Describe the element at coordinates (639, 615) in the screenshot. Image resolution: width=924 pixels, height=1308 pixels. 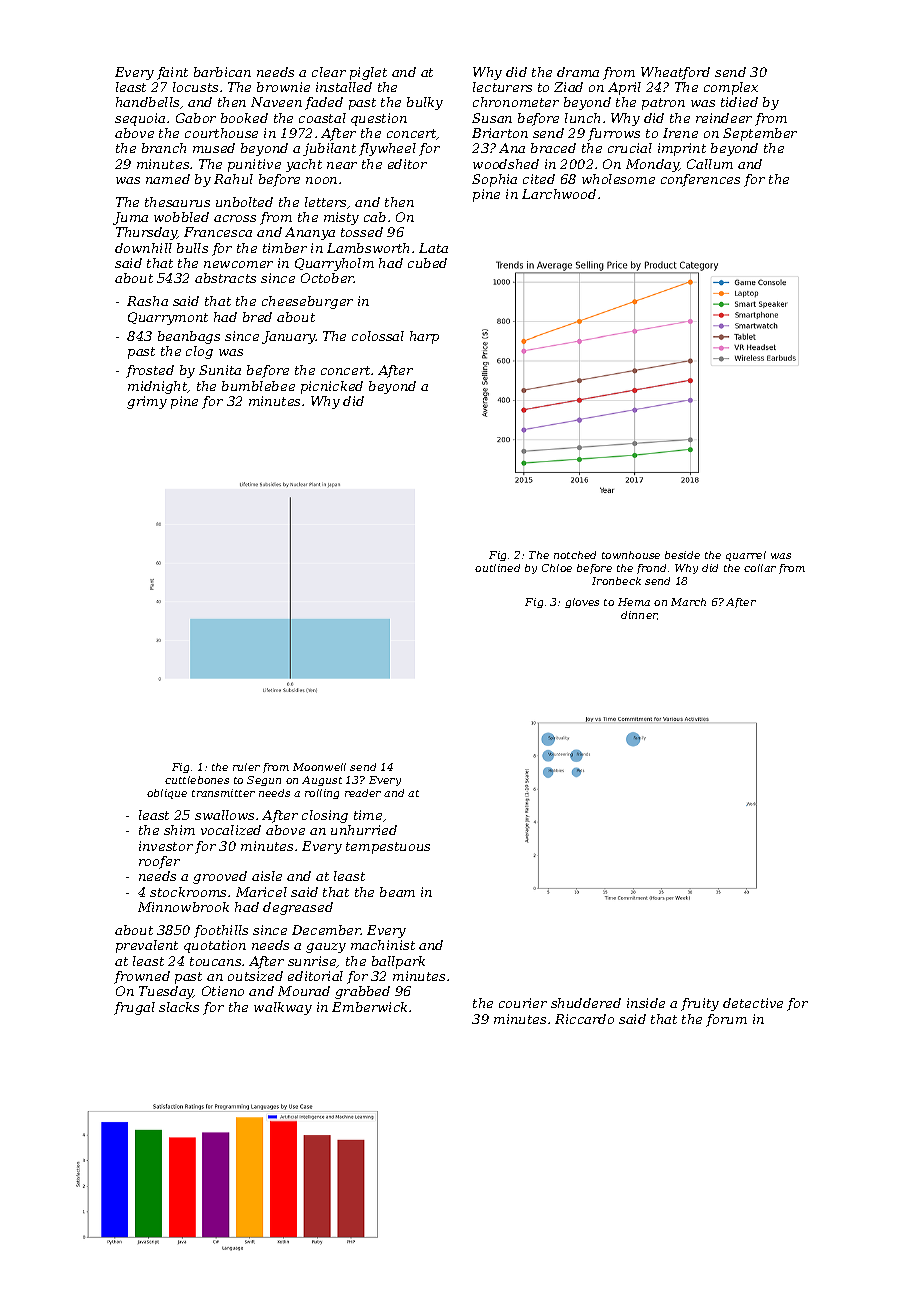
I see `dinner` at that location.
